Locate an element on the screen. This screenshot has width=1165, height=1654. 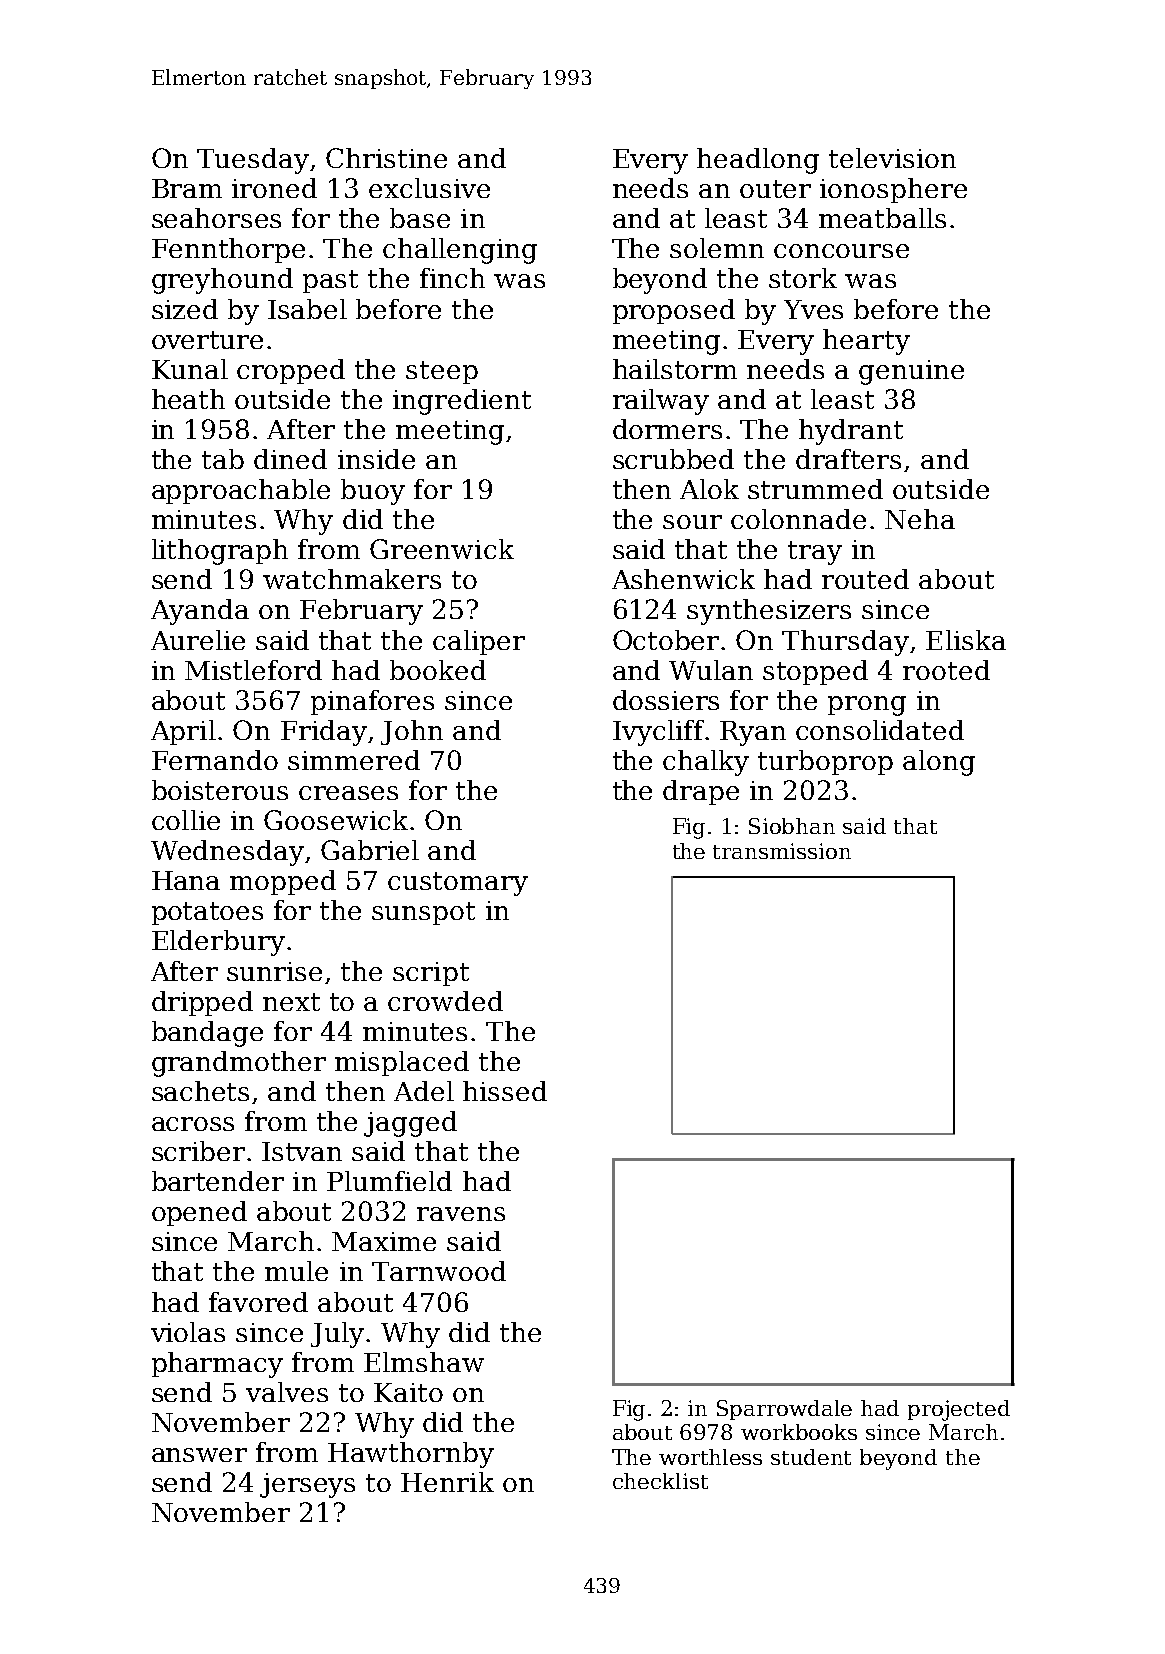
television is located at coordinates (892, 158).
